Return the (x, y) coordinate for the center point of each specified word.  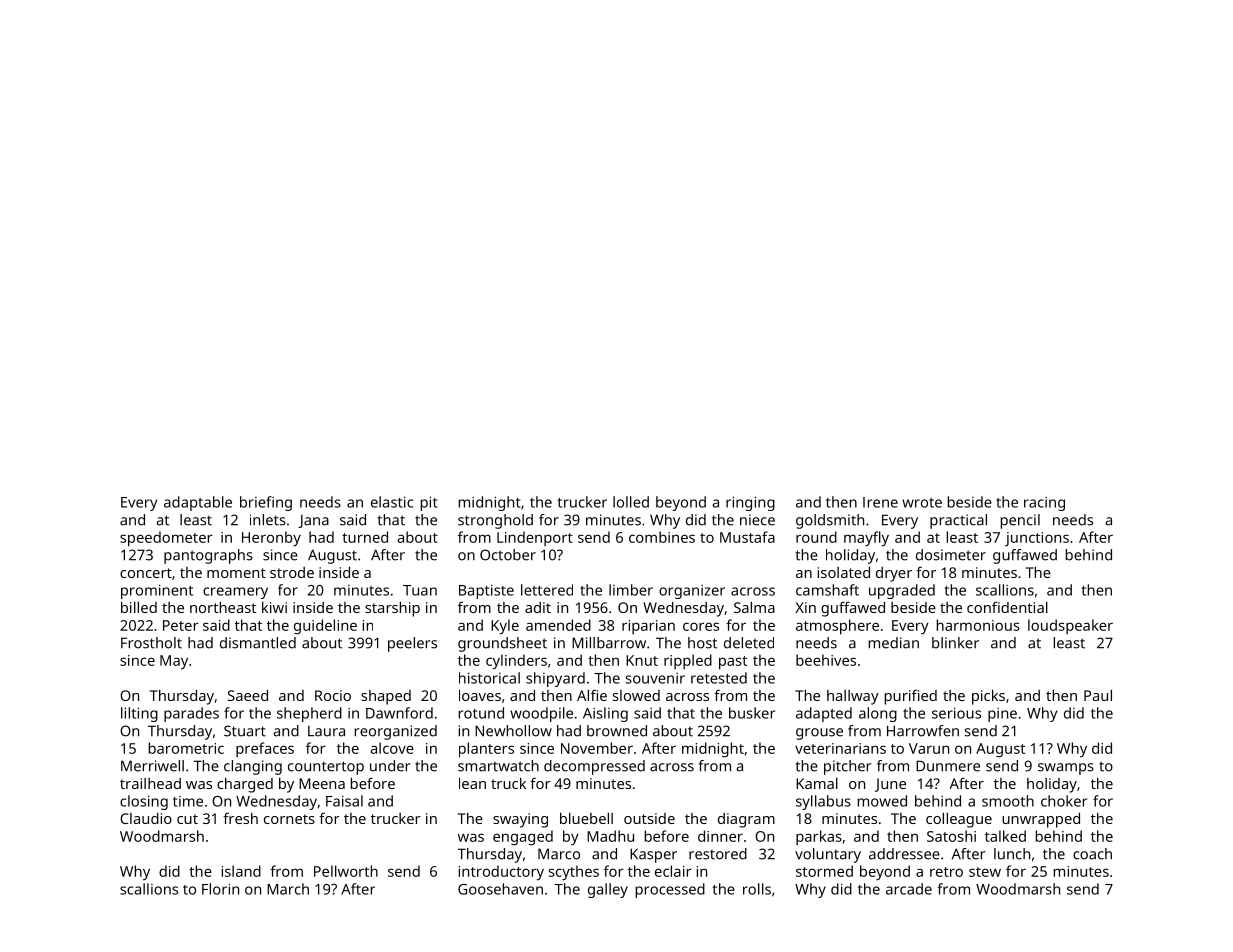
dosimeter (951, 555)
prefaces (265, 749)
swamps (1066, 769)
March (288, 889)
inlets (268, 520)
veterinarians (840, 748)
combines (662, 537)
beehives (826, 660)
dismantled (258, 643)
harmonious (978, 625)
